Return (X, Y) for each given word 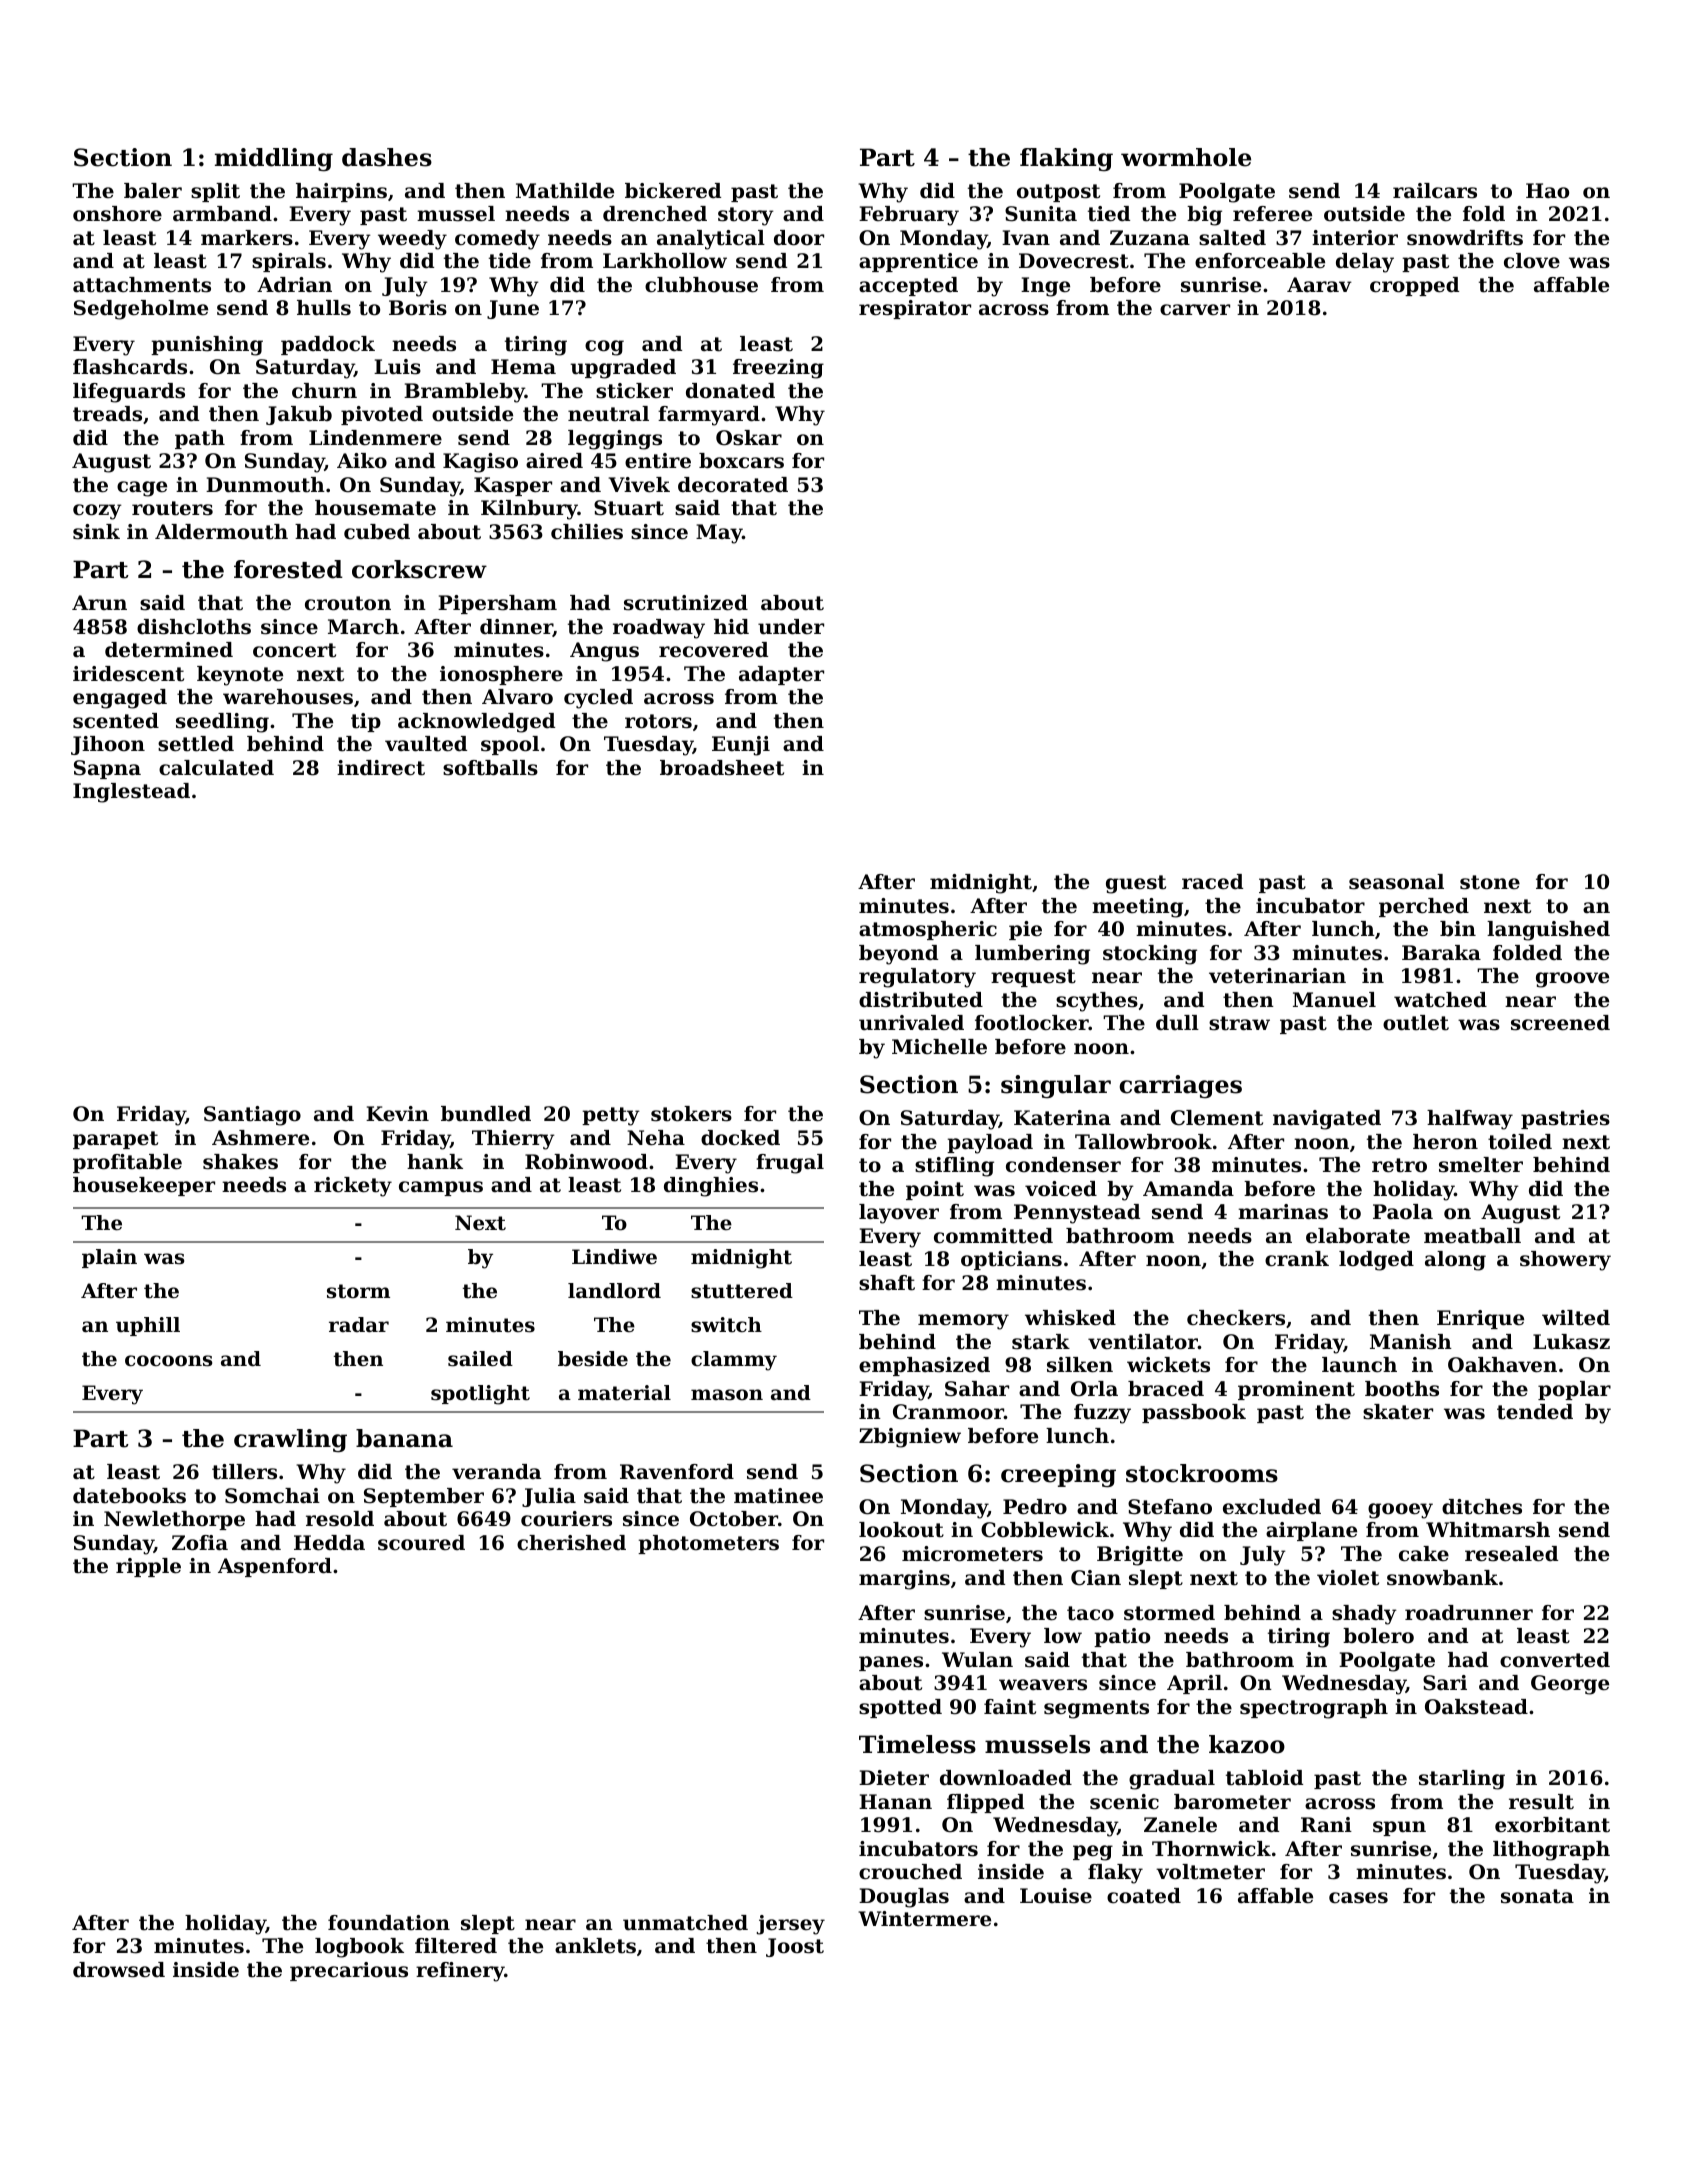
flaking (1066, 159)
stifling (954, 1167)
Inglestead (131, 793)
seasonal (1396, 882)
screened (1560, 1023)
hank (435, 1161)
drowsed (119, 1970)
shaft (887, 1283)
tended (1535, 1412)
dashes (387, 157)
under (791, 627)
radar (359, 1325)
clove (1532, 261)
